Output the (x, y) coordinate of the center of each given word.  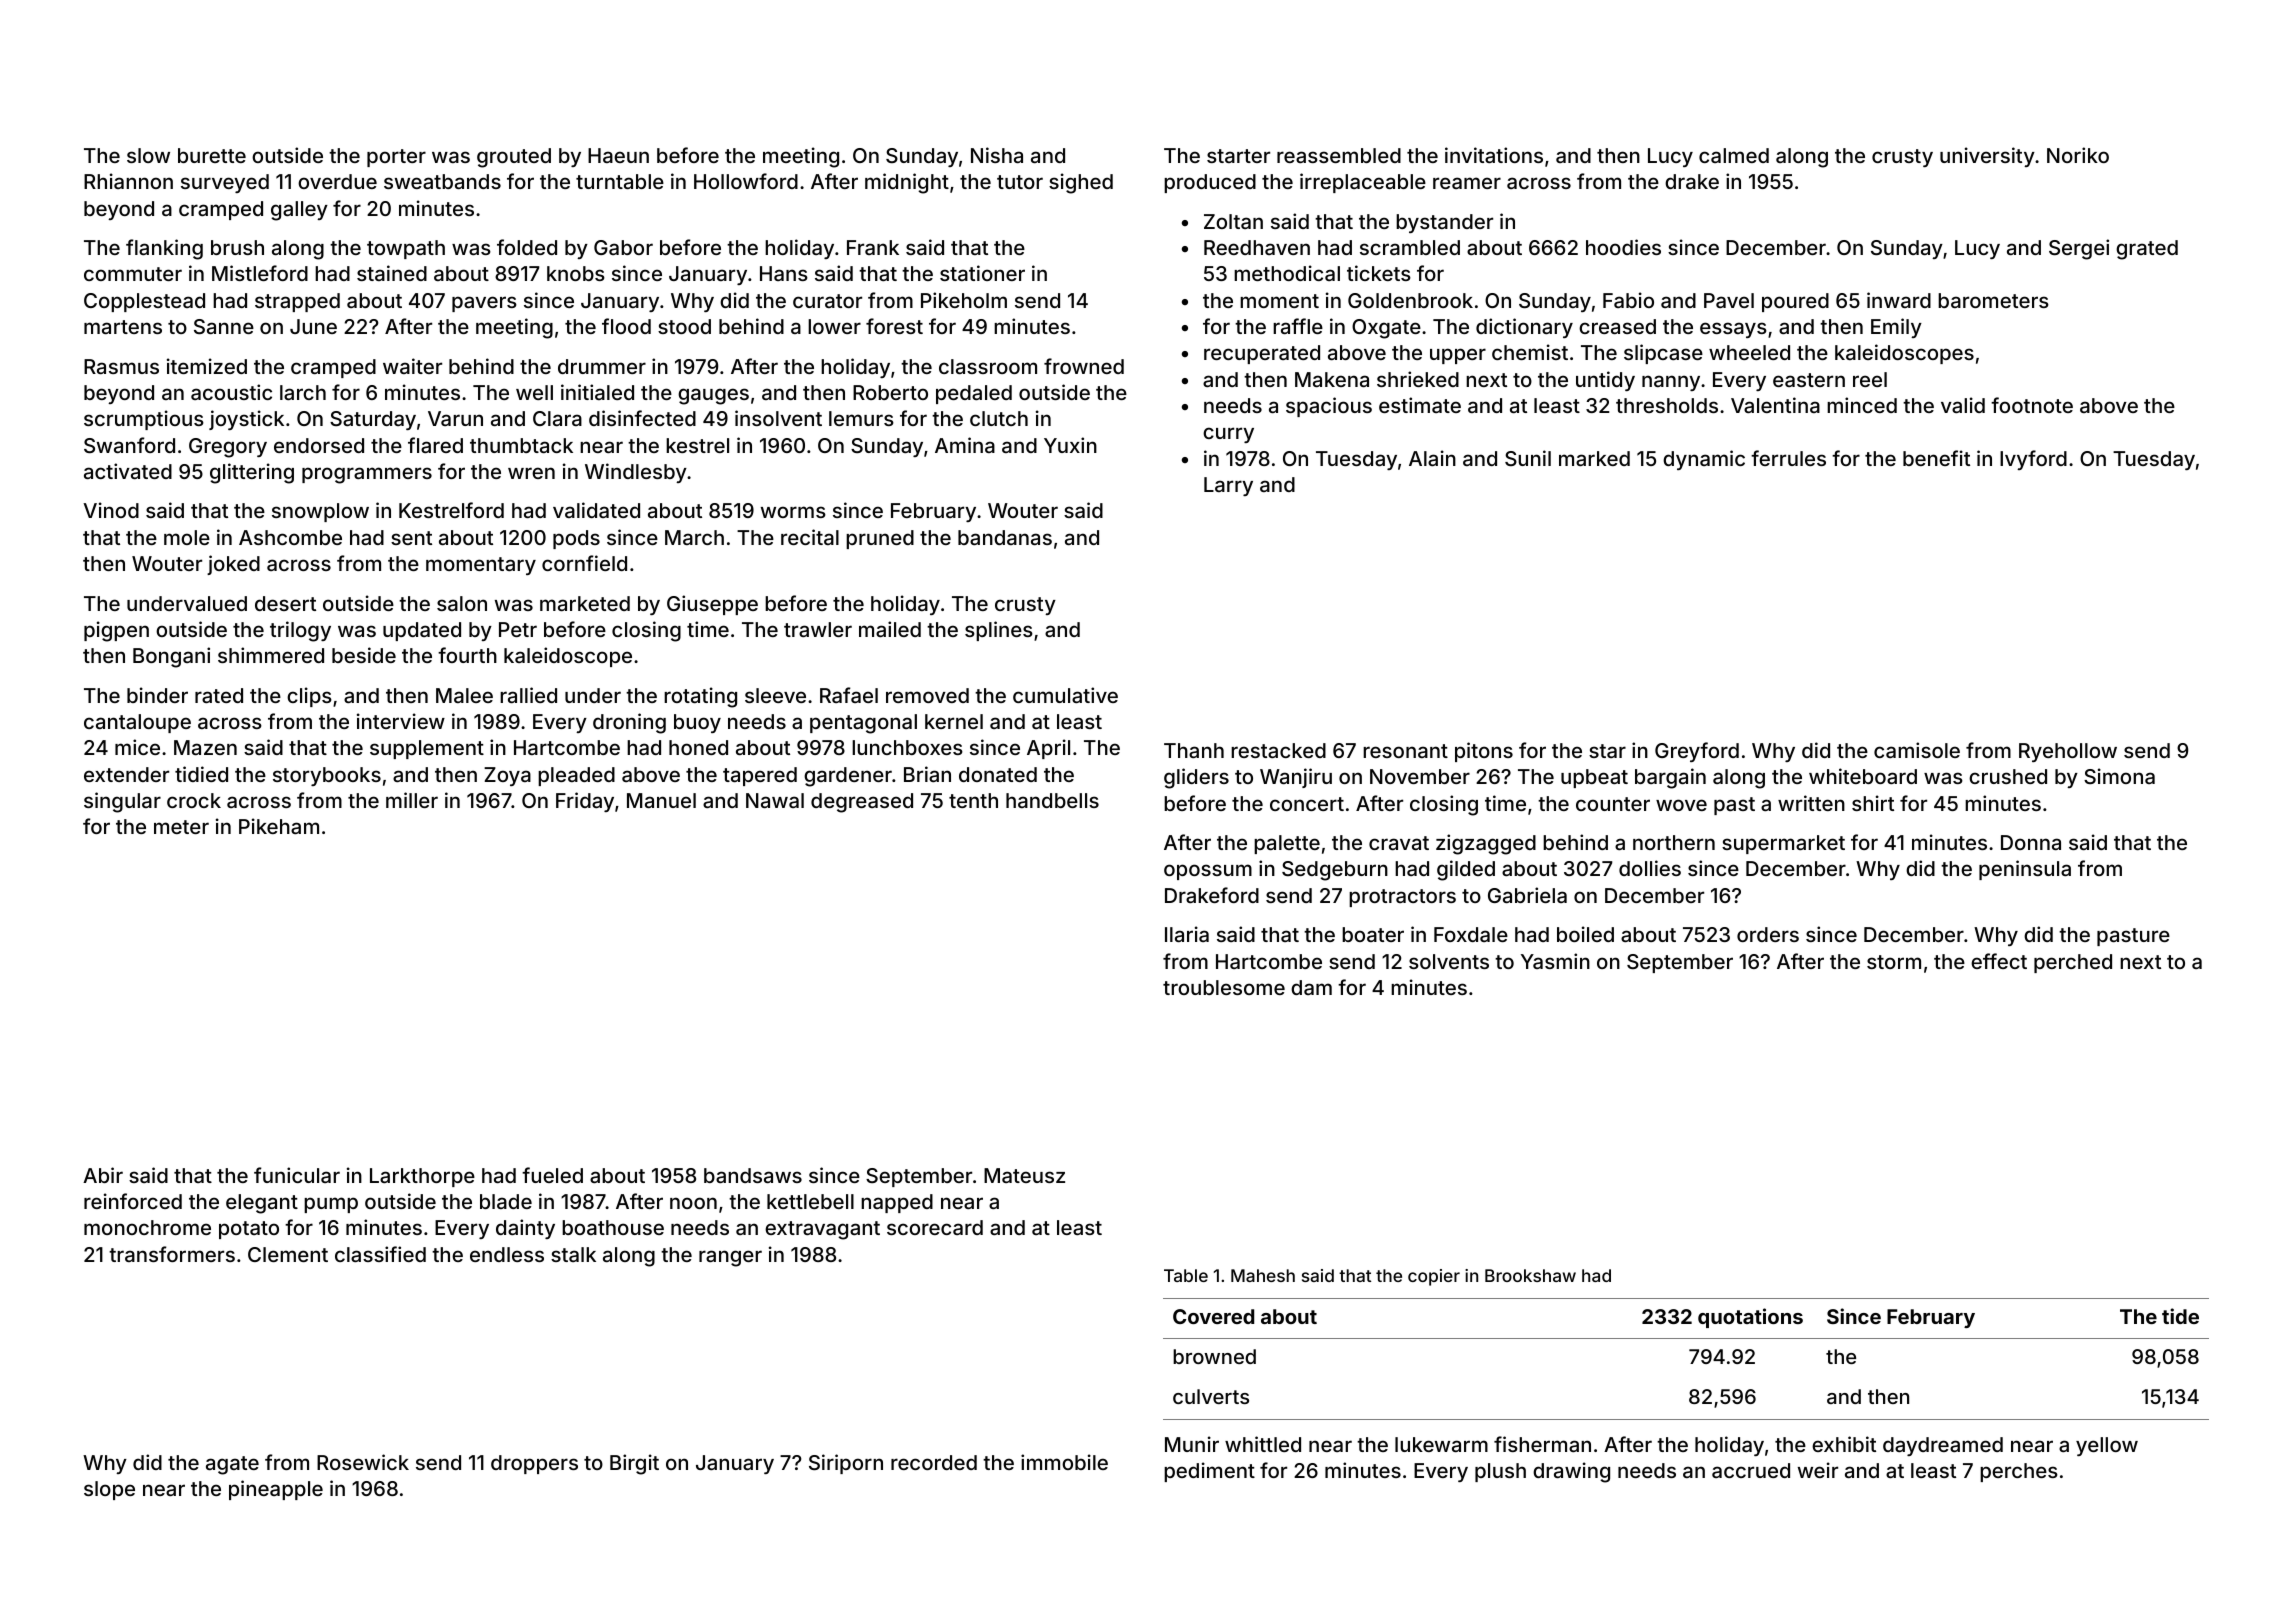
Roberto (890, 392)
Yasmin (1555, 961)
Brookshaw (1530, 1275)
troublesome (1224, 987)
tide (2180, 1316)
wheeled (1749, 352)
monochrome (147, 1227)
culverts (1211, 1396)
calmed (1734, 155)
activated (128, 471)
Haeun (618, 155)
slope (109, 1490)
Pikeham (279, 826)
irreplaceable (1363, 183)
